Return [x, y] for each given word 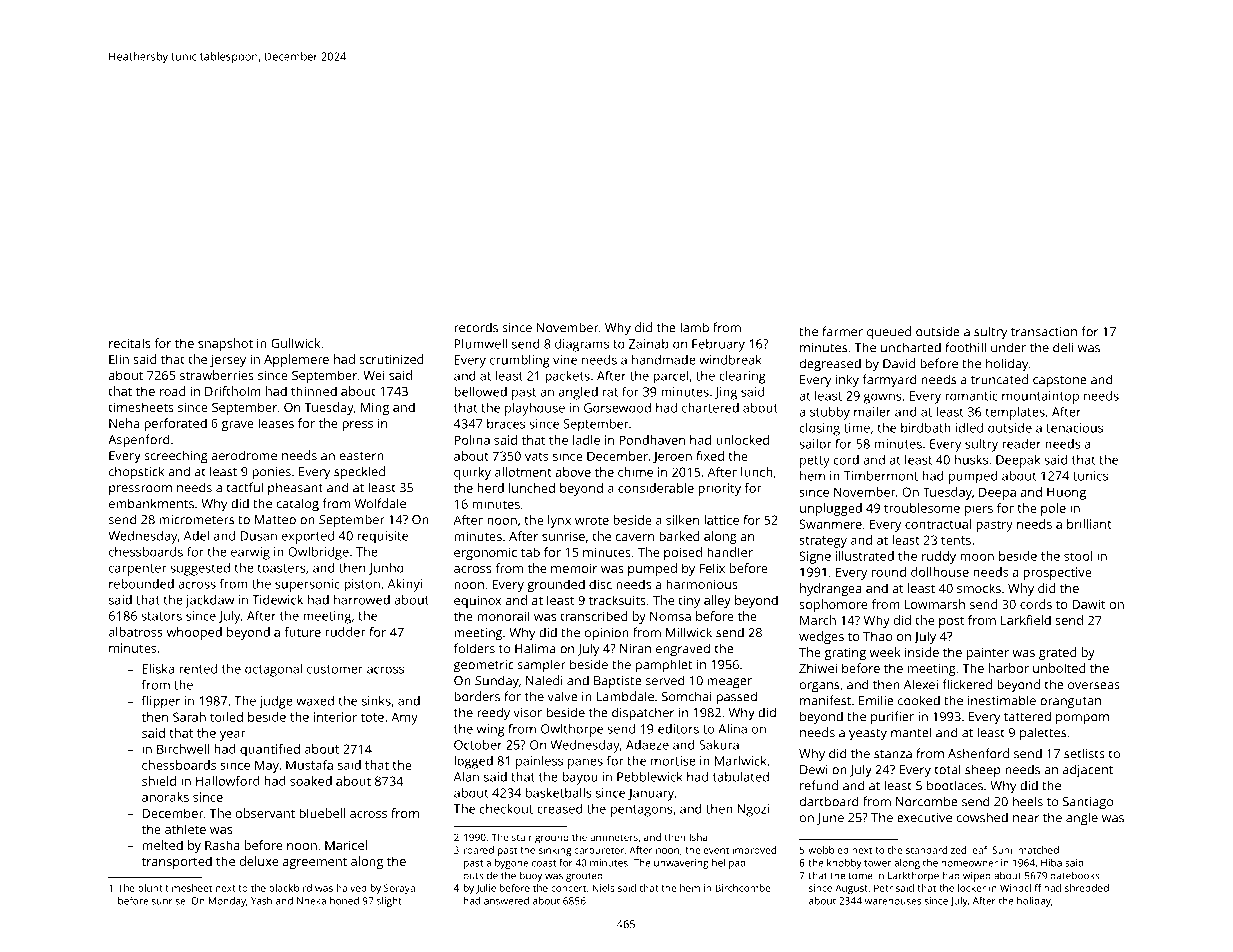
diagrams [582, 345]
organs [819, 687]
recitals [129, 343]
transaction [1044, 332]
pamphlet [664, 666]
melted [162, 845]
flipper [161, 702]
